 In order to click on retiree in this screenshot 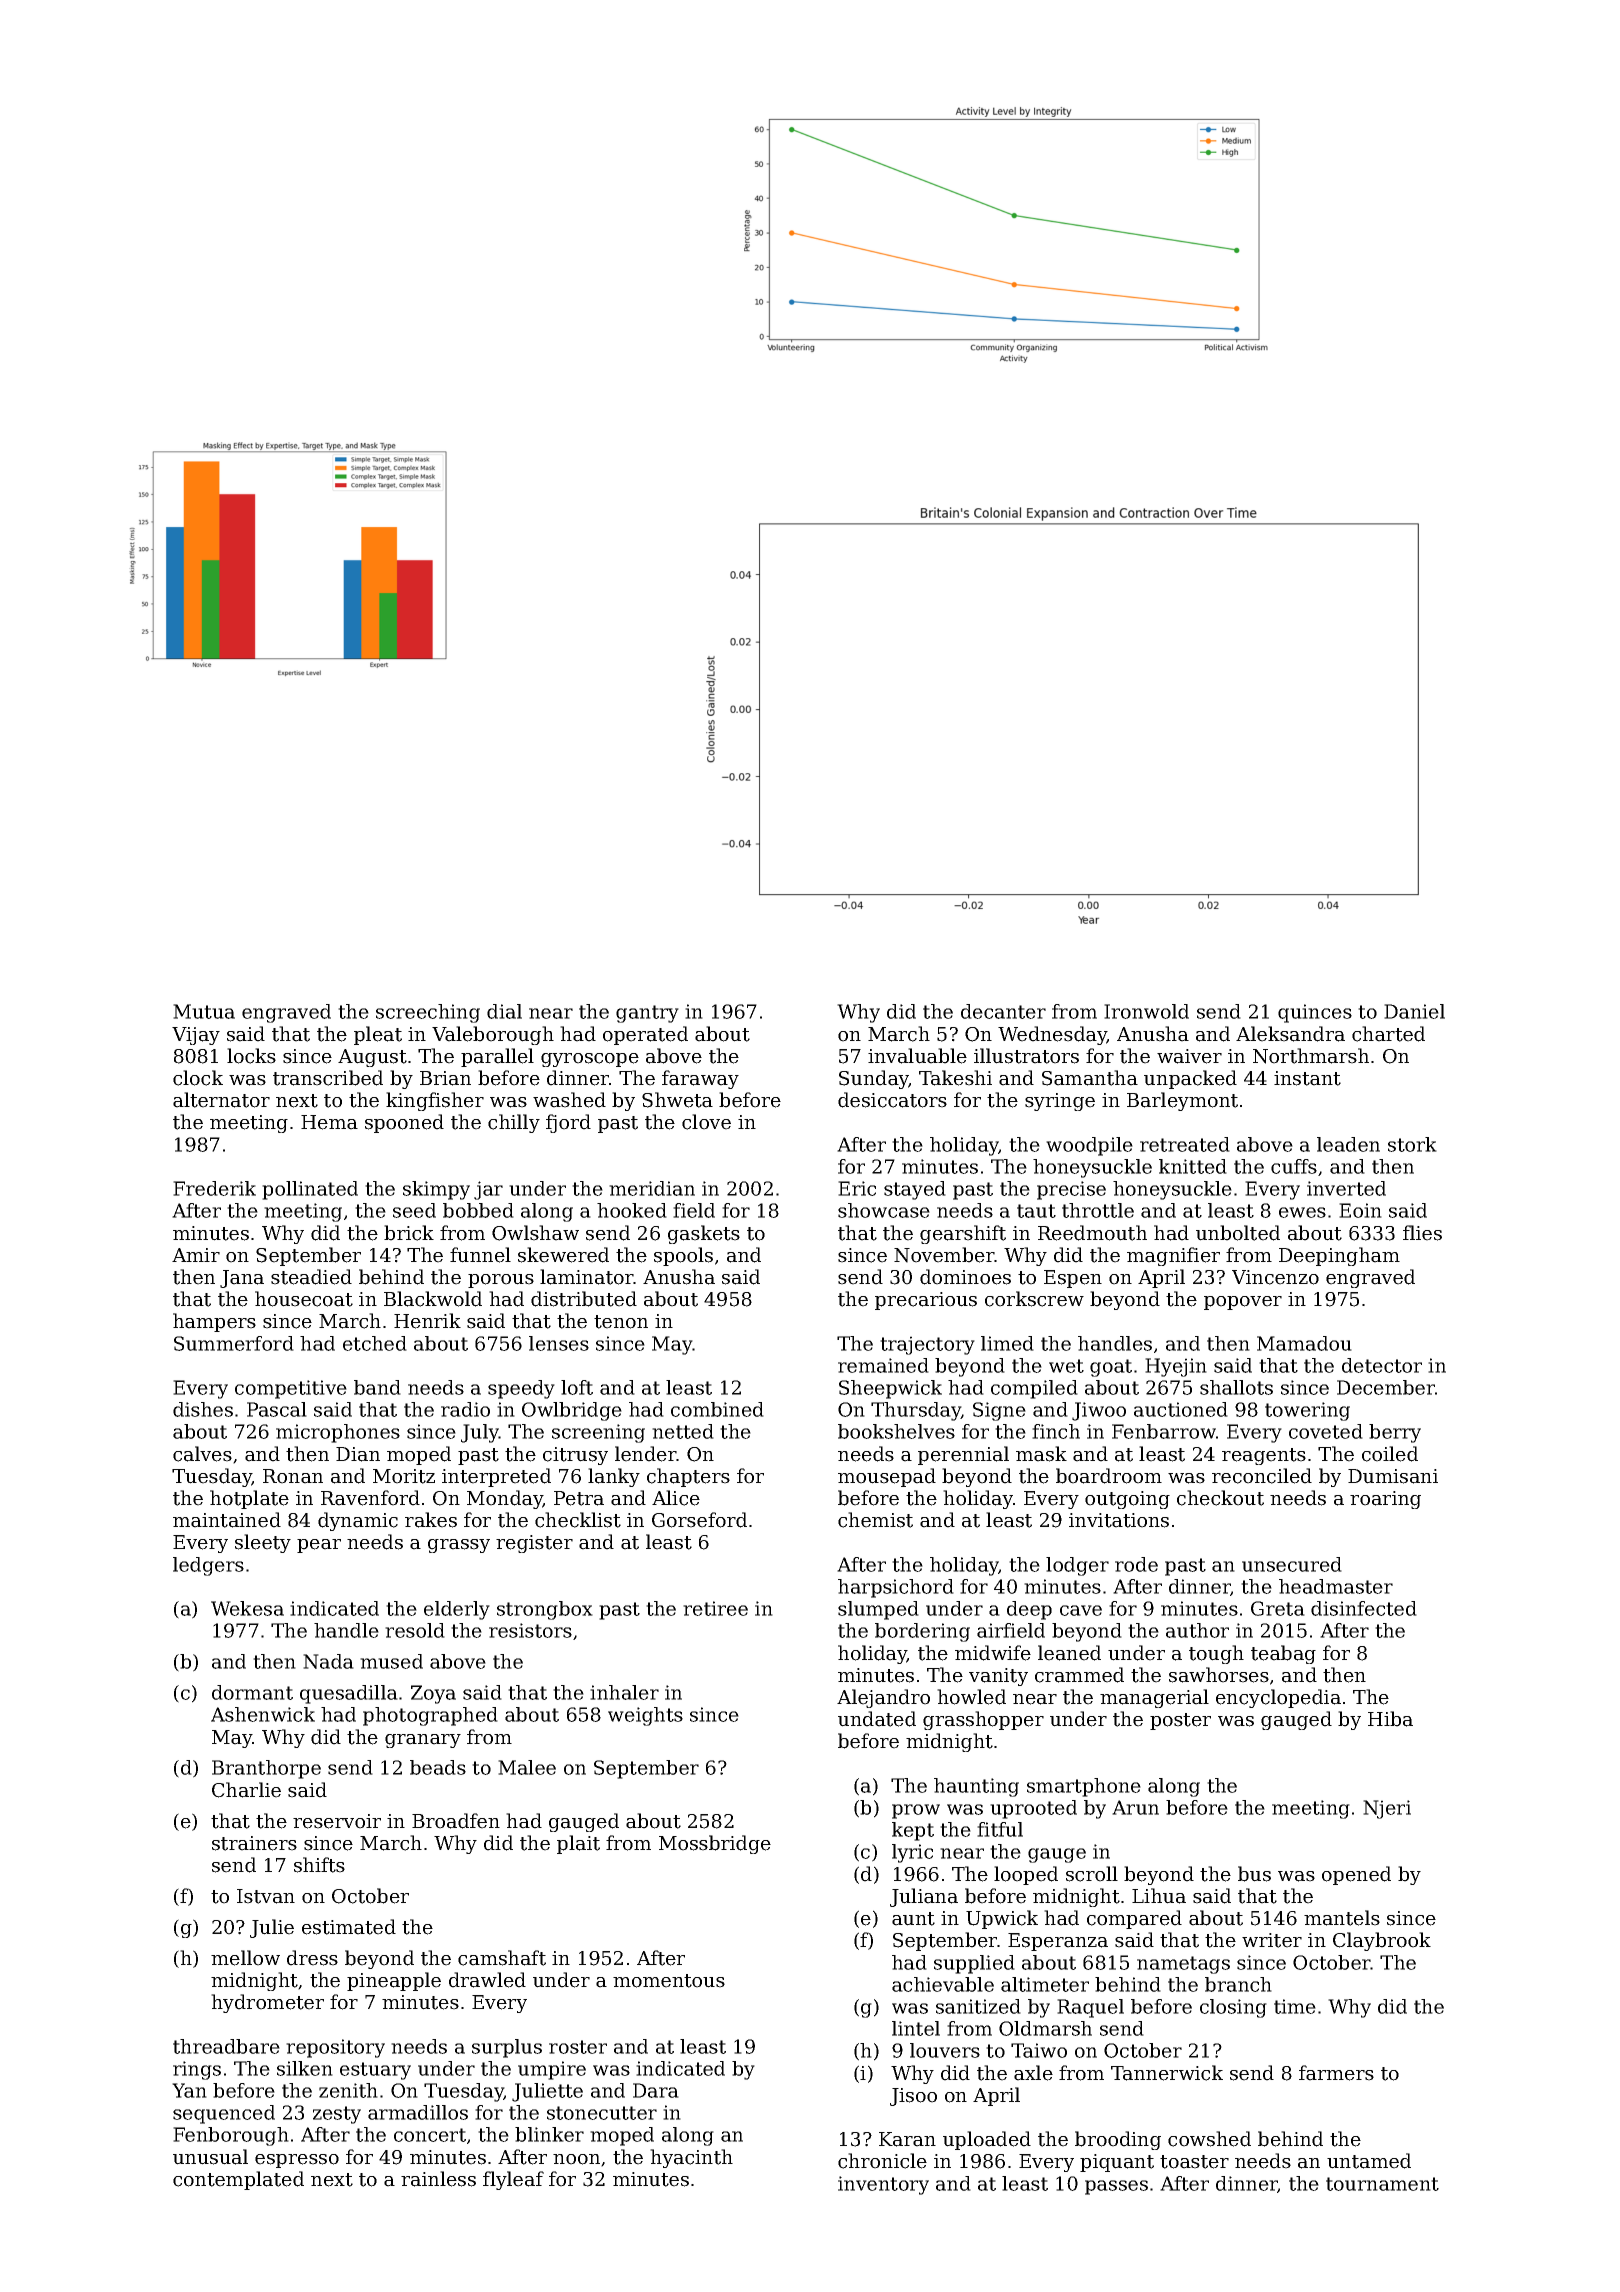, I will do `click(715, 1608)`.
